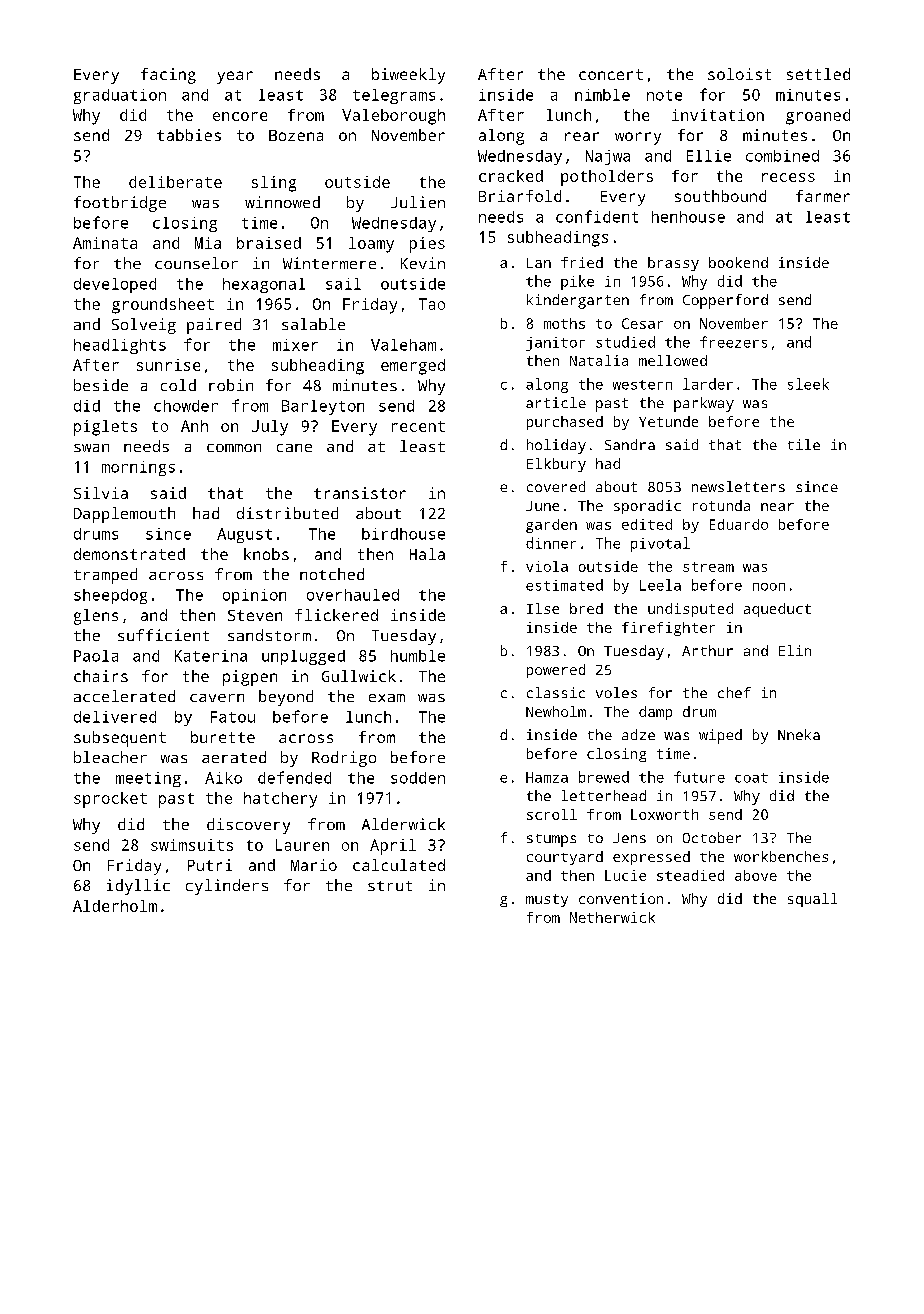  What do you see at coordinates (720, 196) in the image?
I see `southbound` at bounding box center [720, 196].
